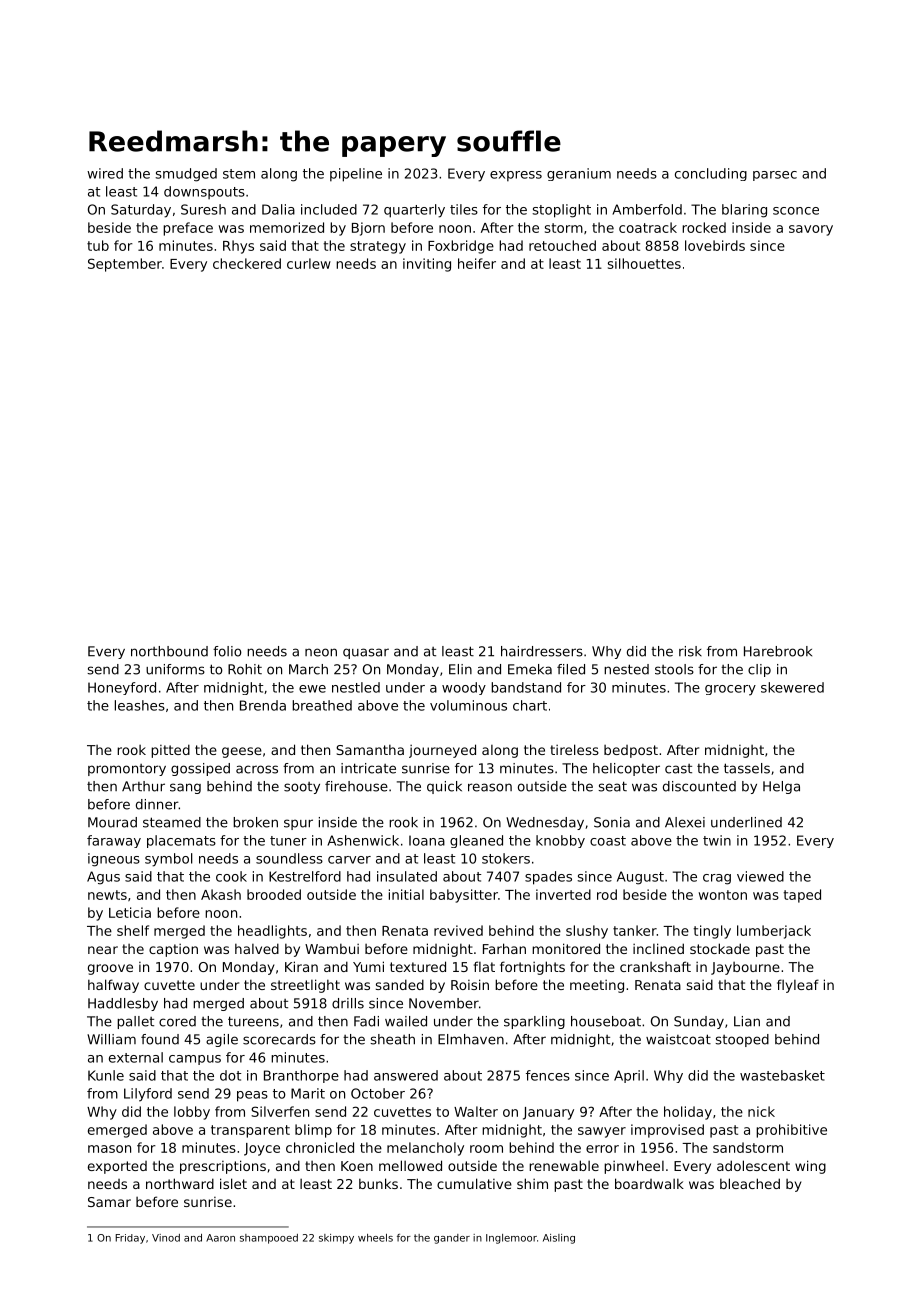 Image resolution: width=924 pixels, height=1308 pixels. I want to click on Walter, so click(476, 1111).
